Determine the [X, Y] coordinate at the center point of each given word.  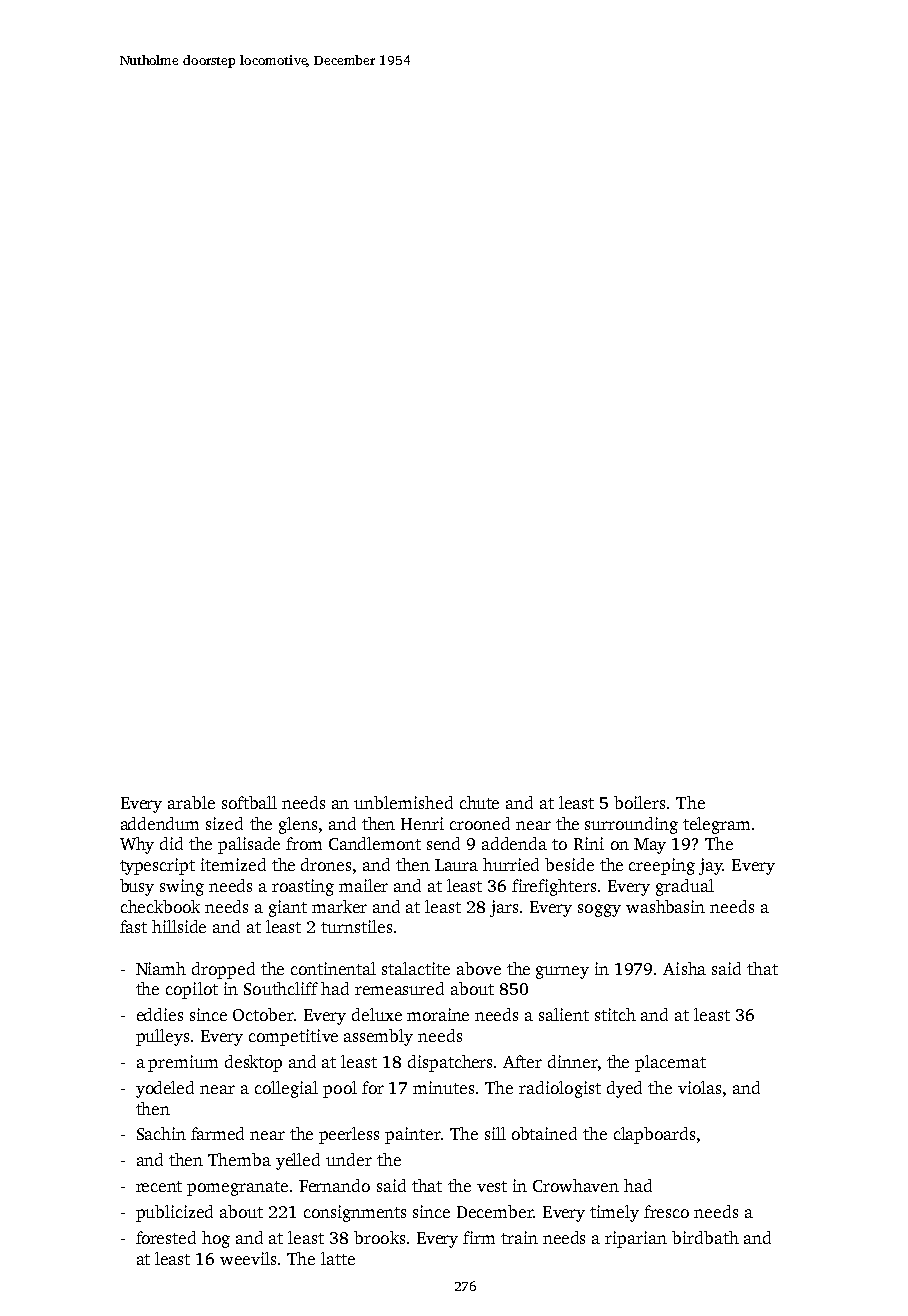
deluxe [377, 1014]
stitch [615, 1014]
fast [133, 926]
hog [216, 1239]
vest [492, 1186]
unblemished [403, 802]
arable [191, 802]
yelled [298, 1161]
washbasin [665, 906]
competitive [293, 1037]
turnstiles [356, 926]
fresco [666, 1211]
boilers [639, 802]
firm [479, 1237]
